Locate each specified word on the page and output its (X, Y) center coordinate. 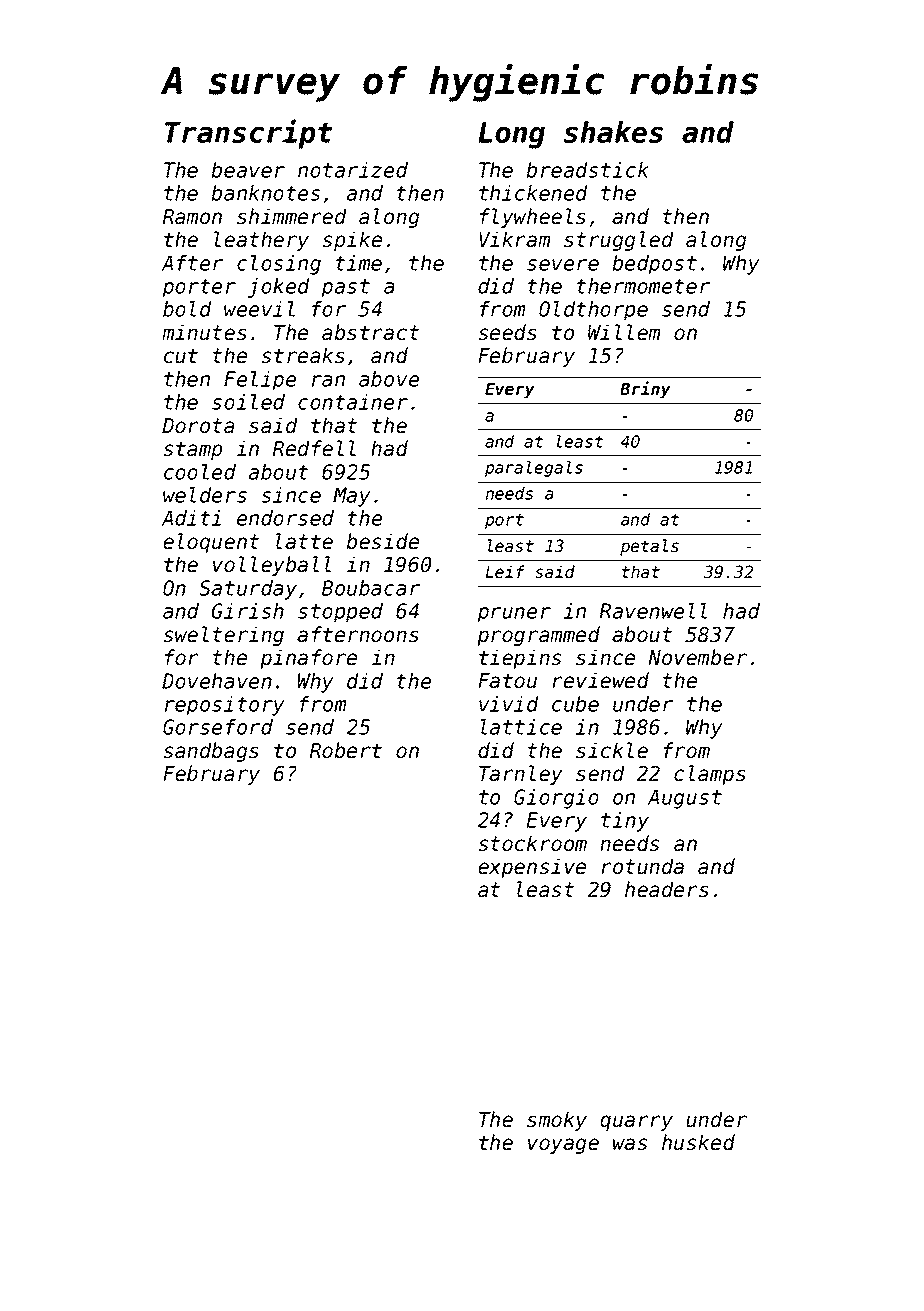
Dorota (198, 426)
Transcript (248, 134)
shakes (613, 132)
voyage (563, 1146)
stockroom (532, 843)
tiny (625, 822)
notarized (353, 170)
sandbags (211, 752)
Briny (645, 390)
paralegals (534, 469)
